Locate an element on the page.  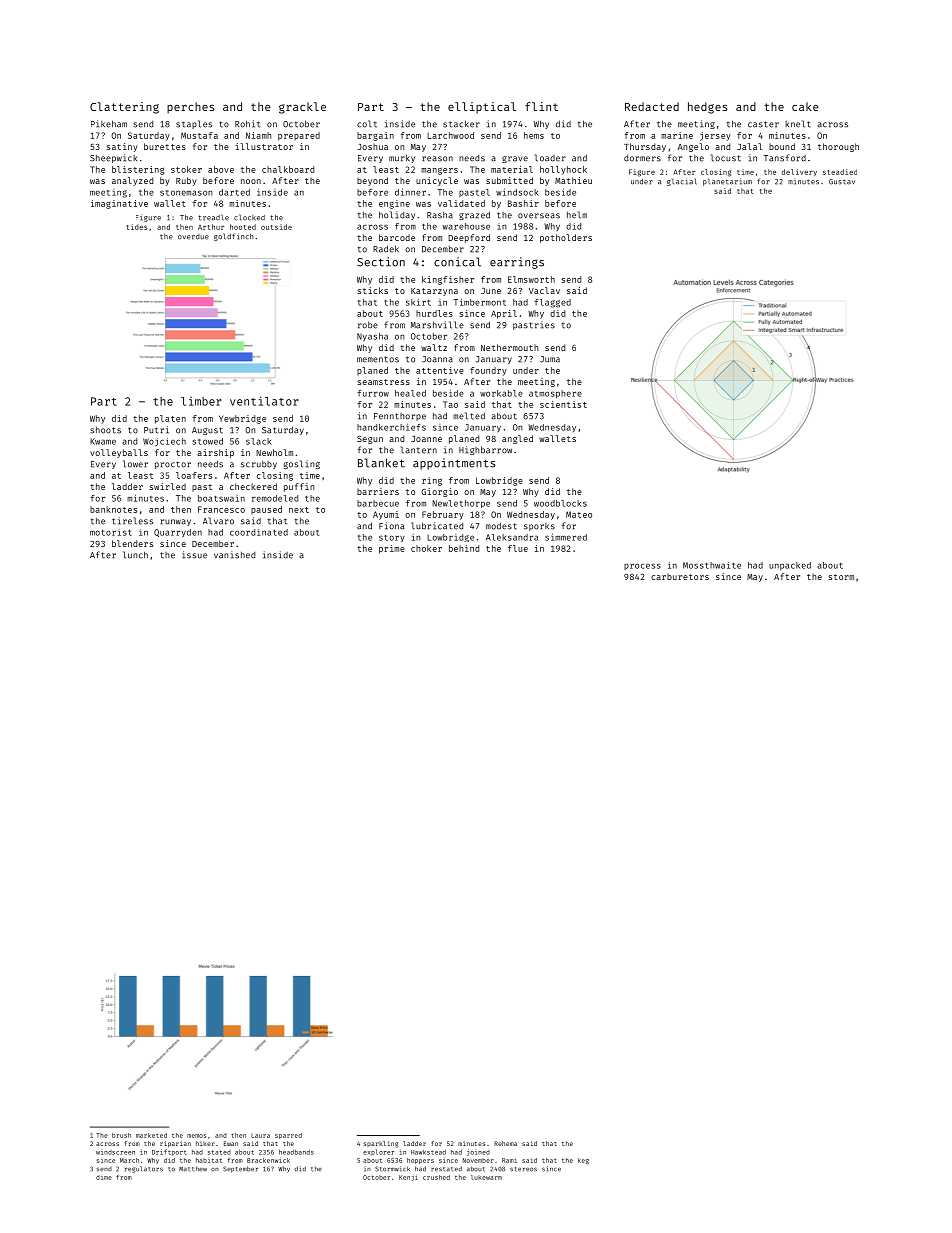
Rehema is located at coordinates (505, 1143).
